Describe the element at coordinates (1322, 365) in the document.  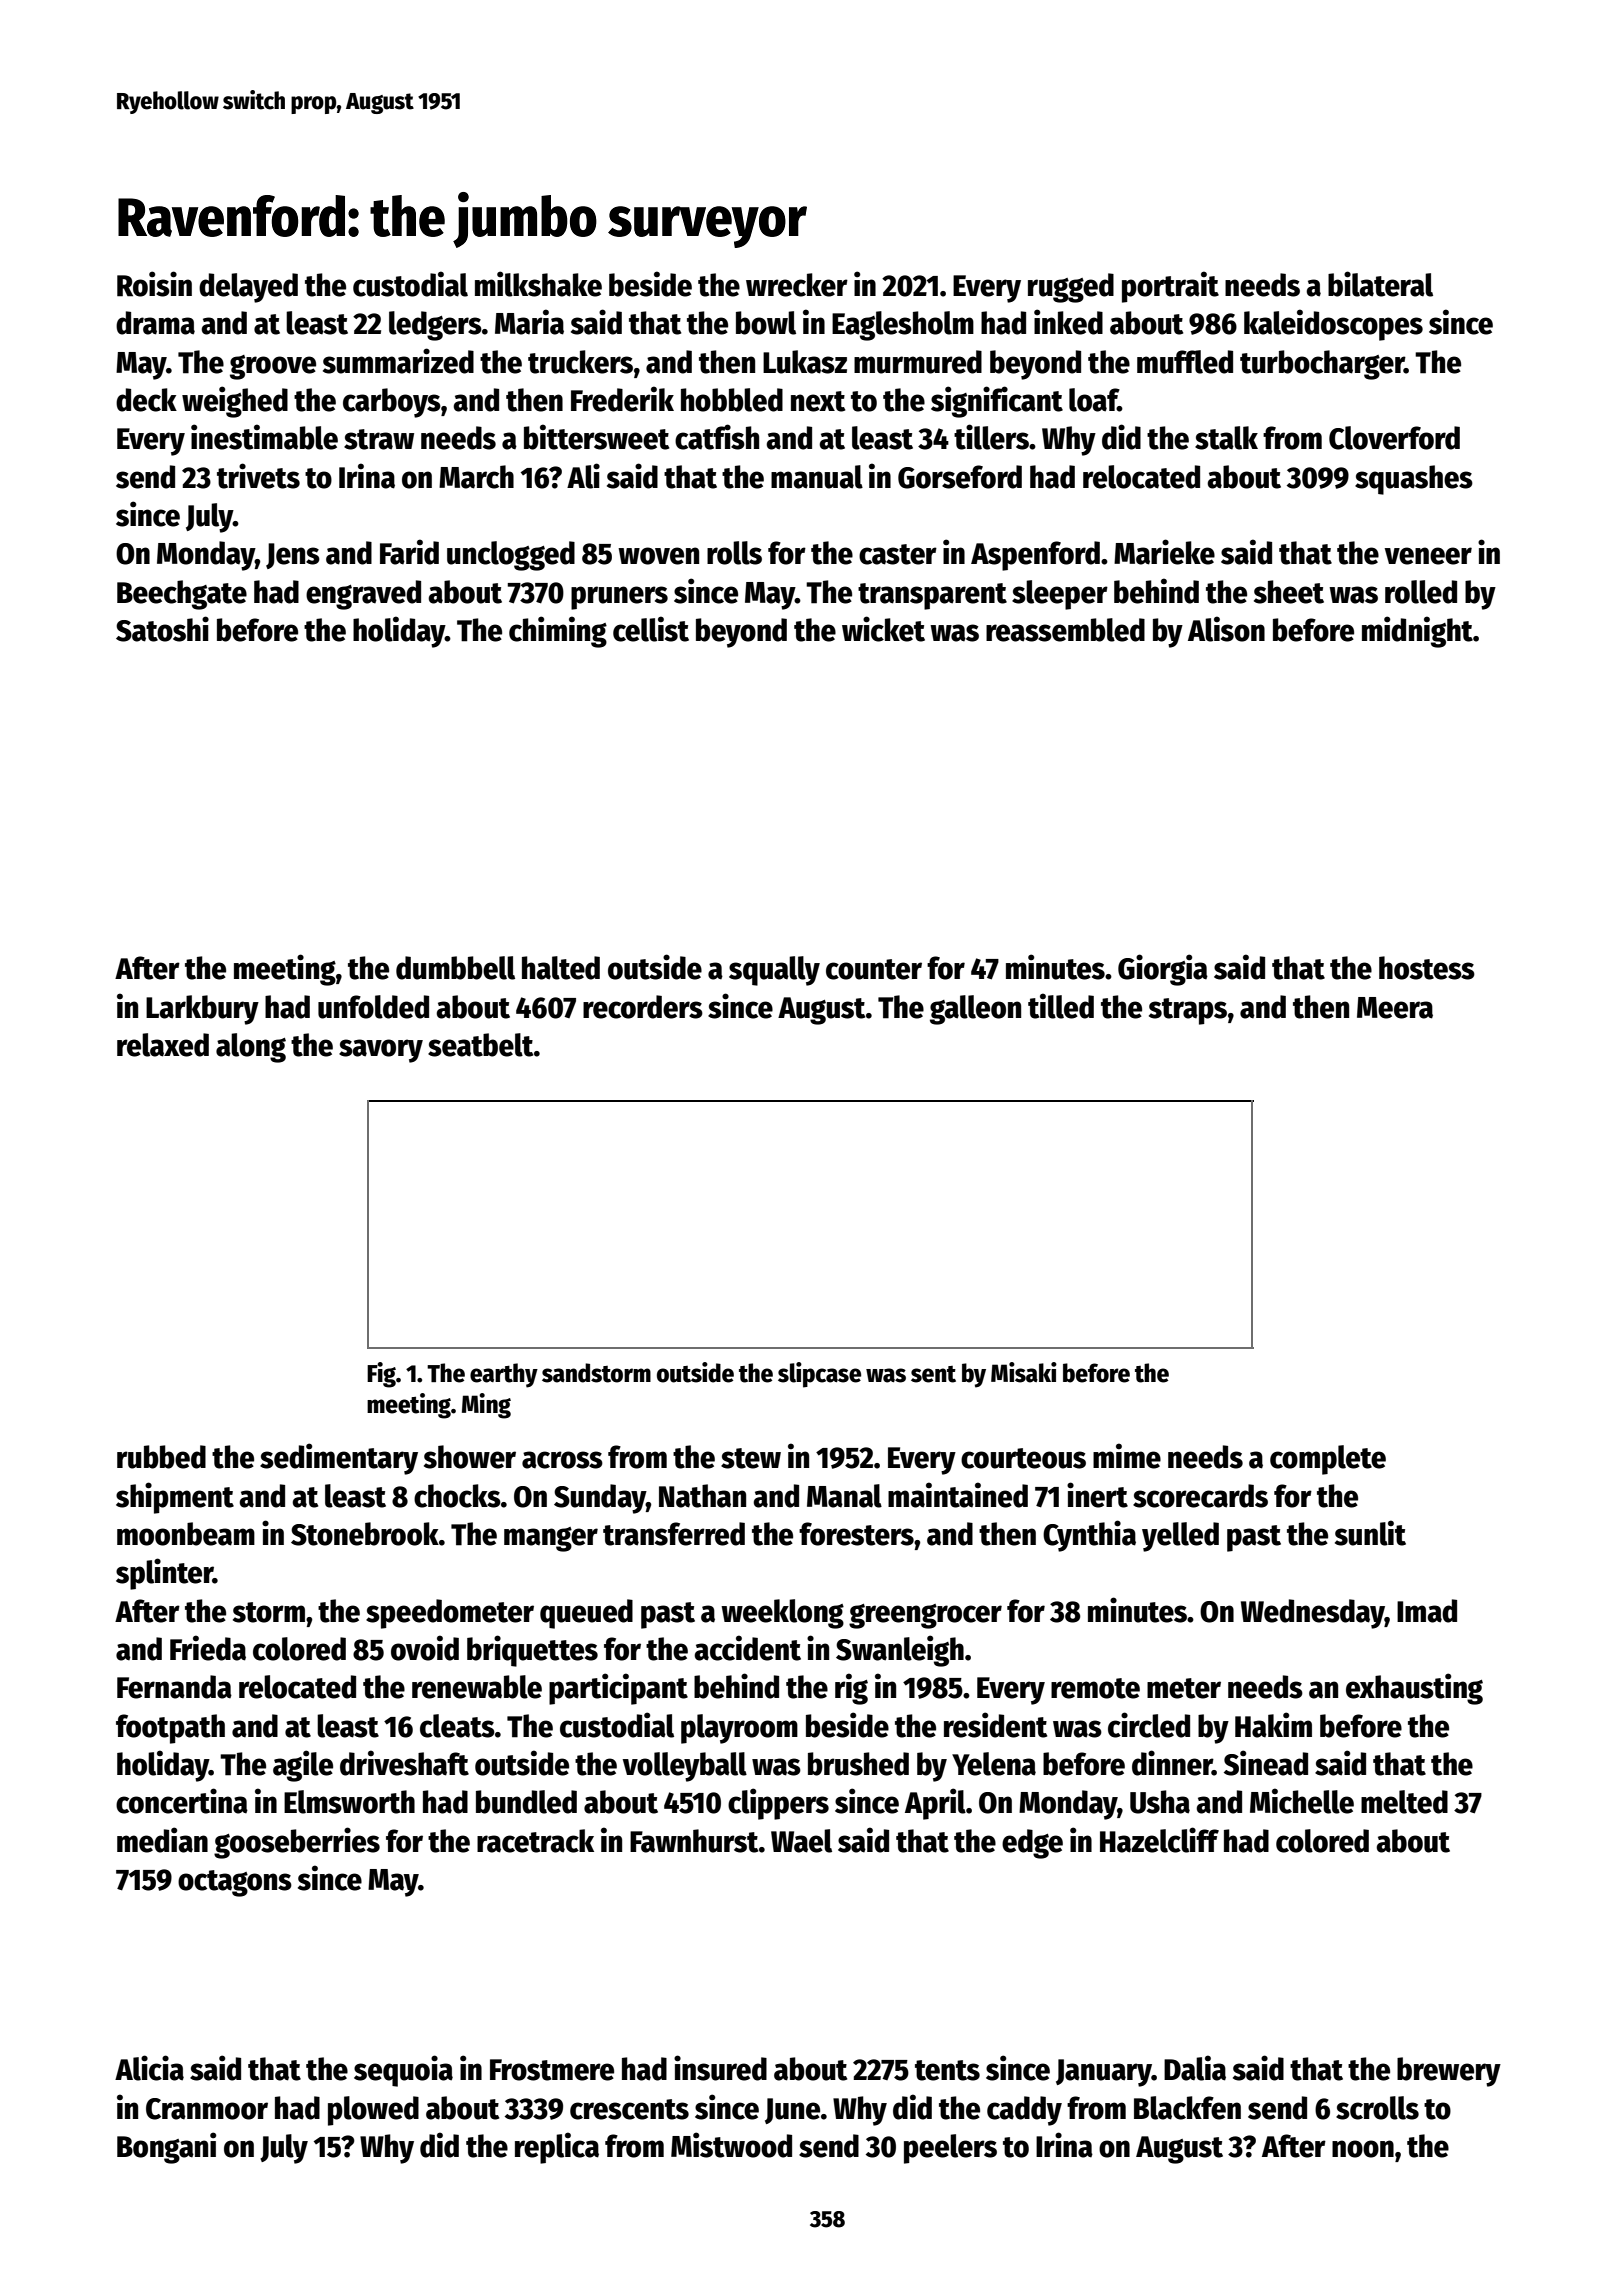
I see `turbocharger` at that location.
